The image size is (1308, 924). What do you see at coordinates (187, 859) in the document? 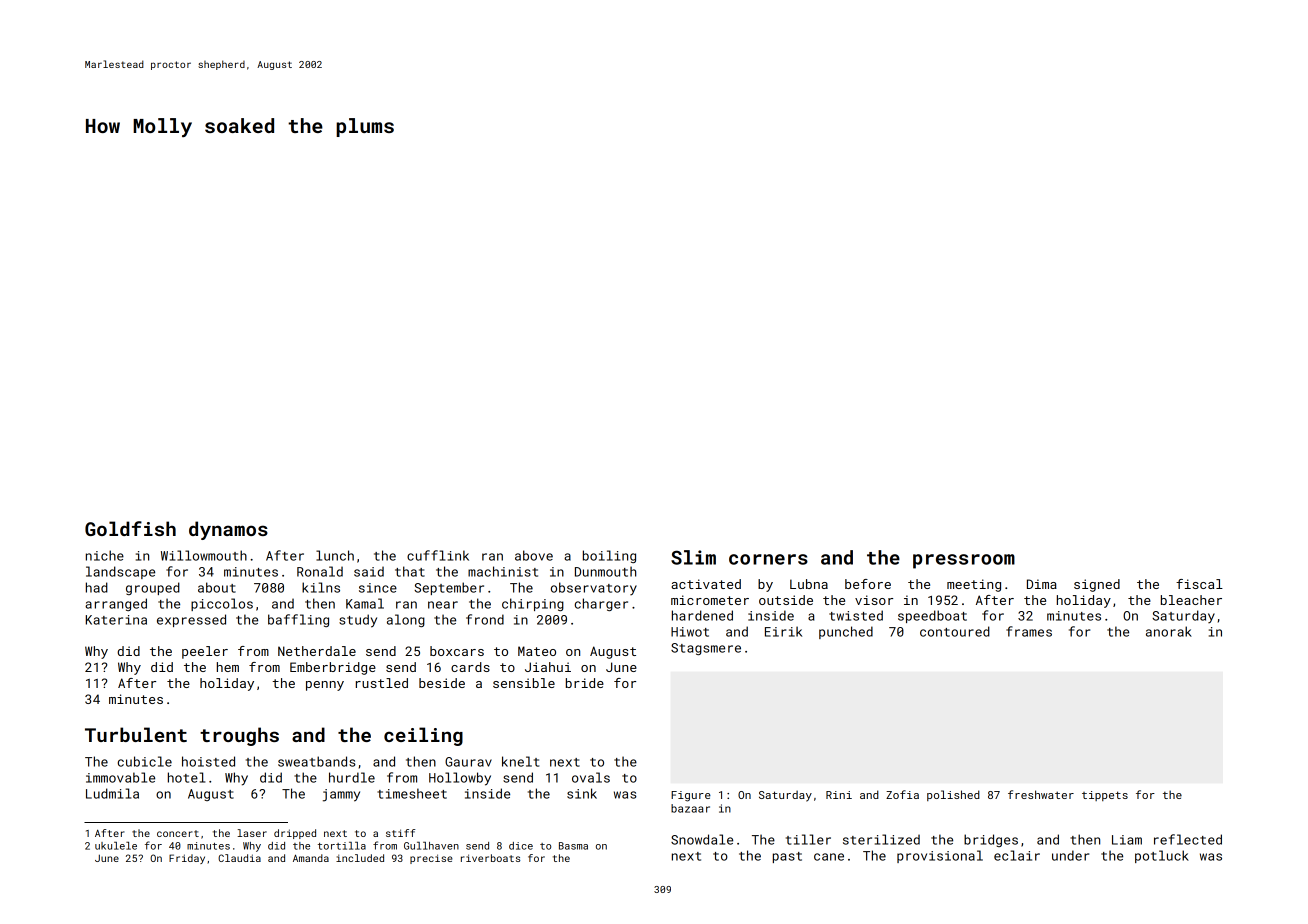
I see `Friday` at bounding box center [187, 859].
